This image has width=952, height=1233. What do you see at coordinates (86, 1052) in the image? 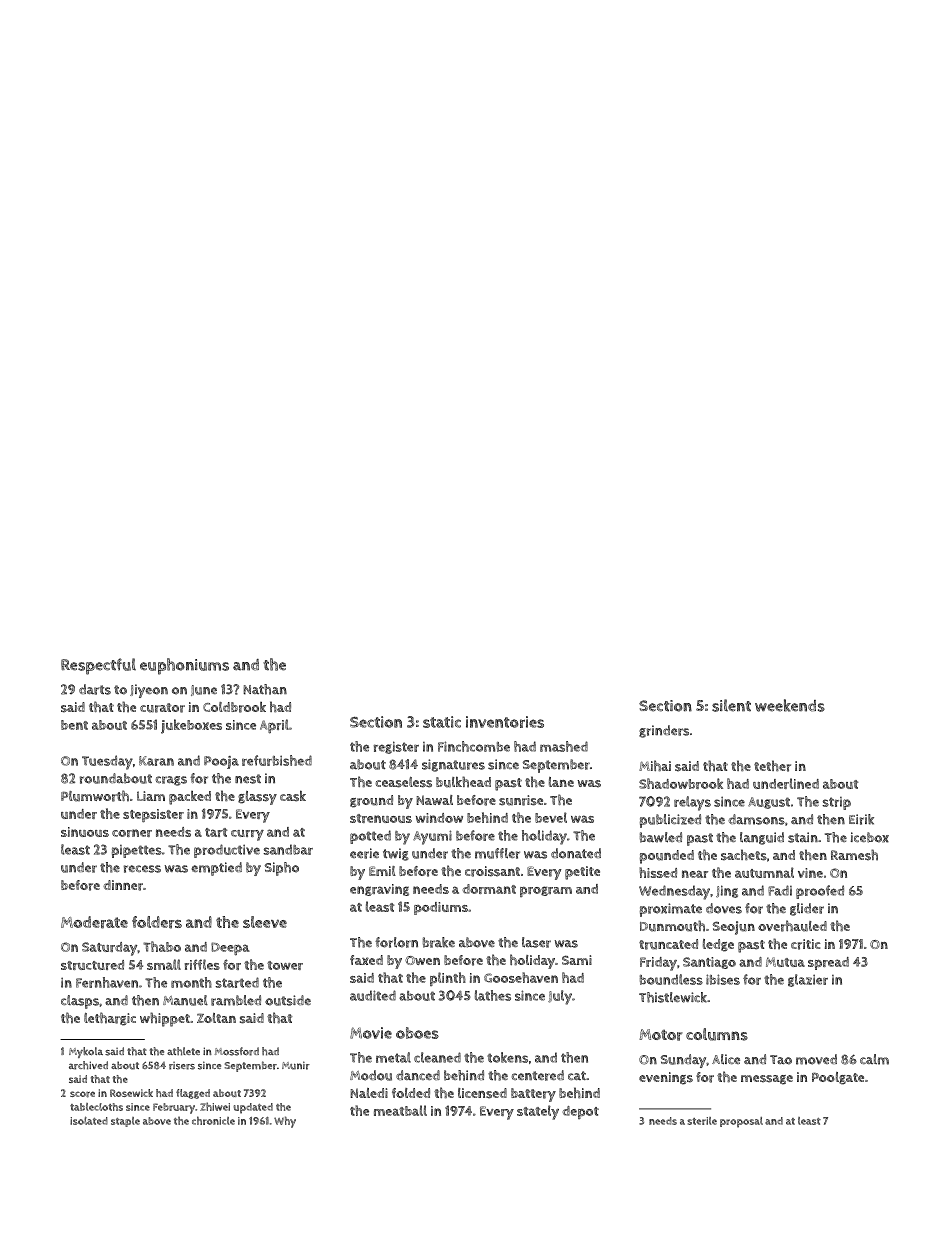
I see `Mykola` at bounding box center [86, 1052].
